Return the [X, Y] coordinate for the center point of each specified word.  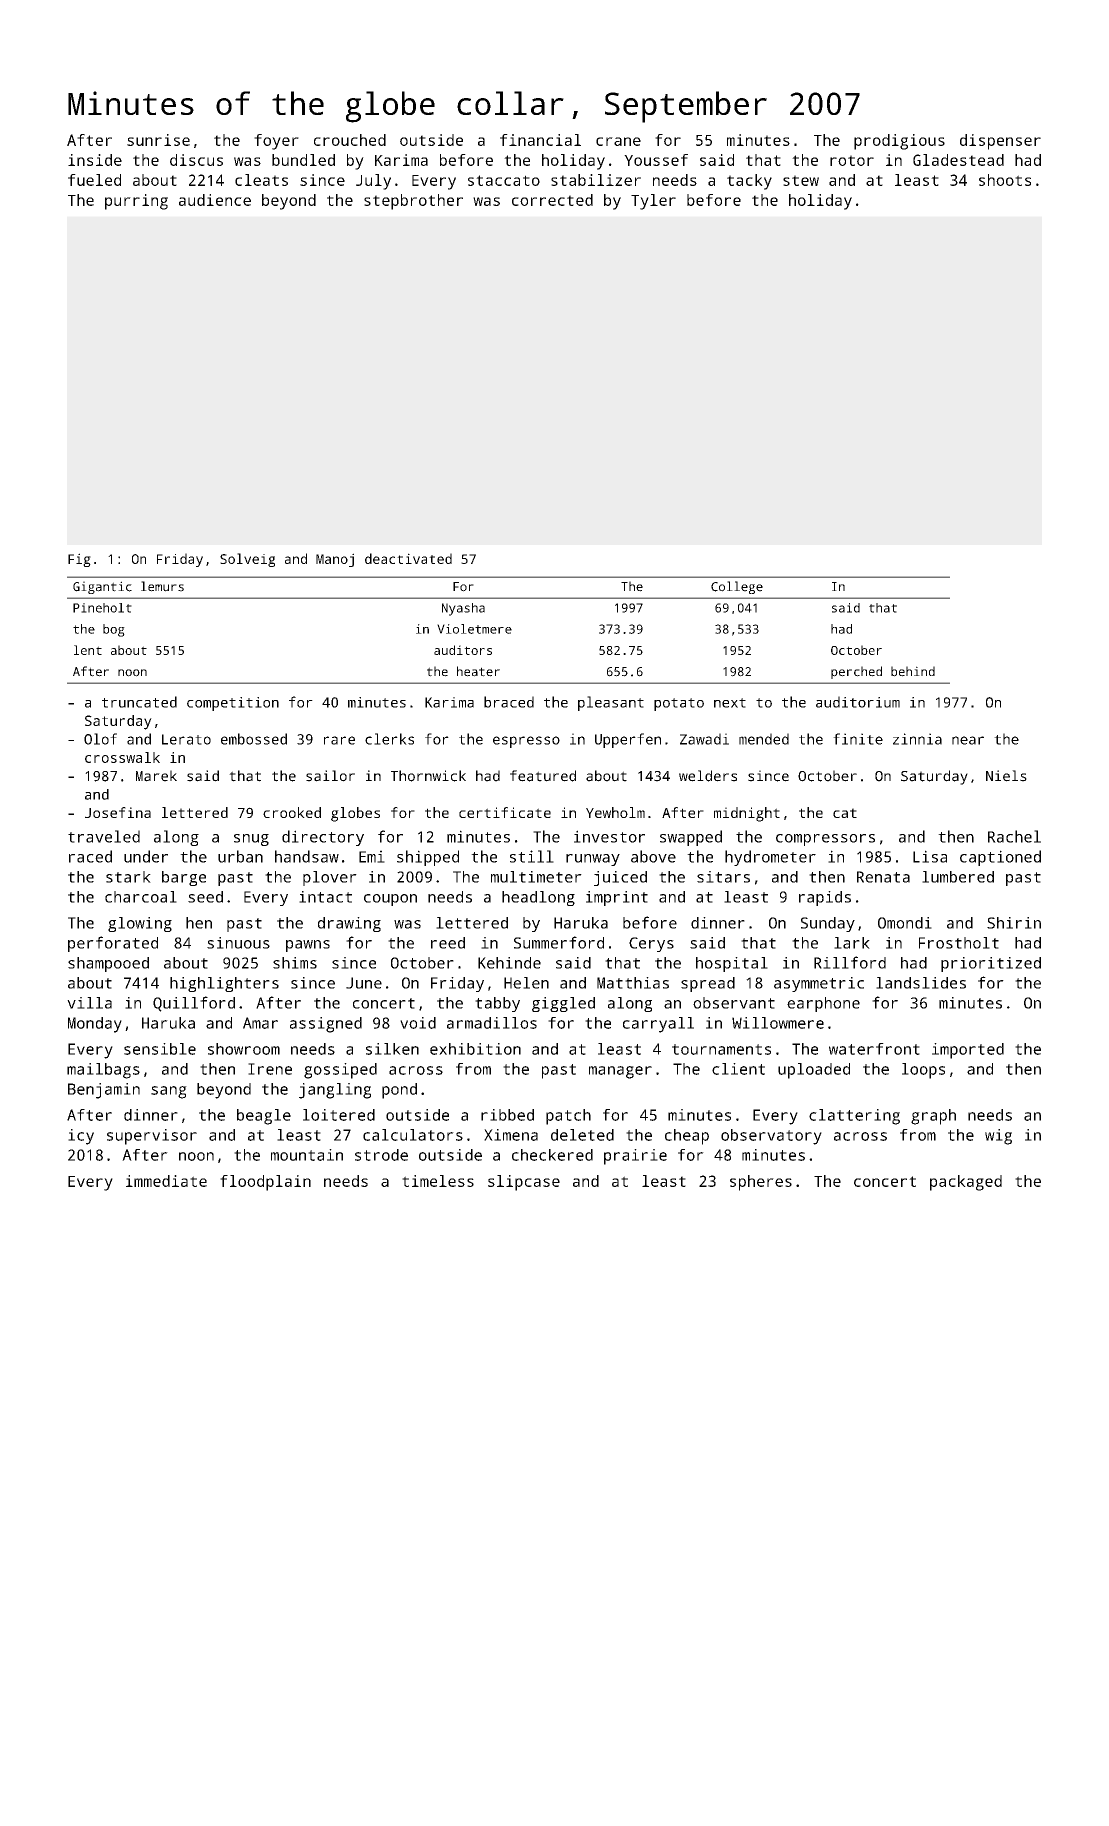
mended [764, 739]
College [737, 587]
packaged [966, 1183]
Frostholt [959, 943]
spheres [761, 1183]
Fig [79, 560]
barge [184, 878]
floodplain [265, 1183]
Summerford [559, 942]
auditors [463, 650]
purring [136, 202]
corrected [552, 200]
